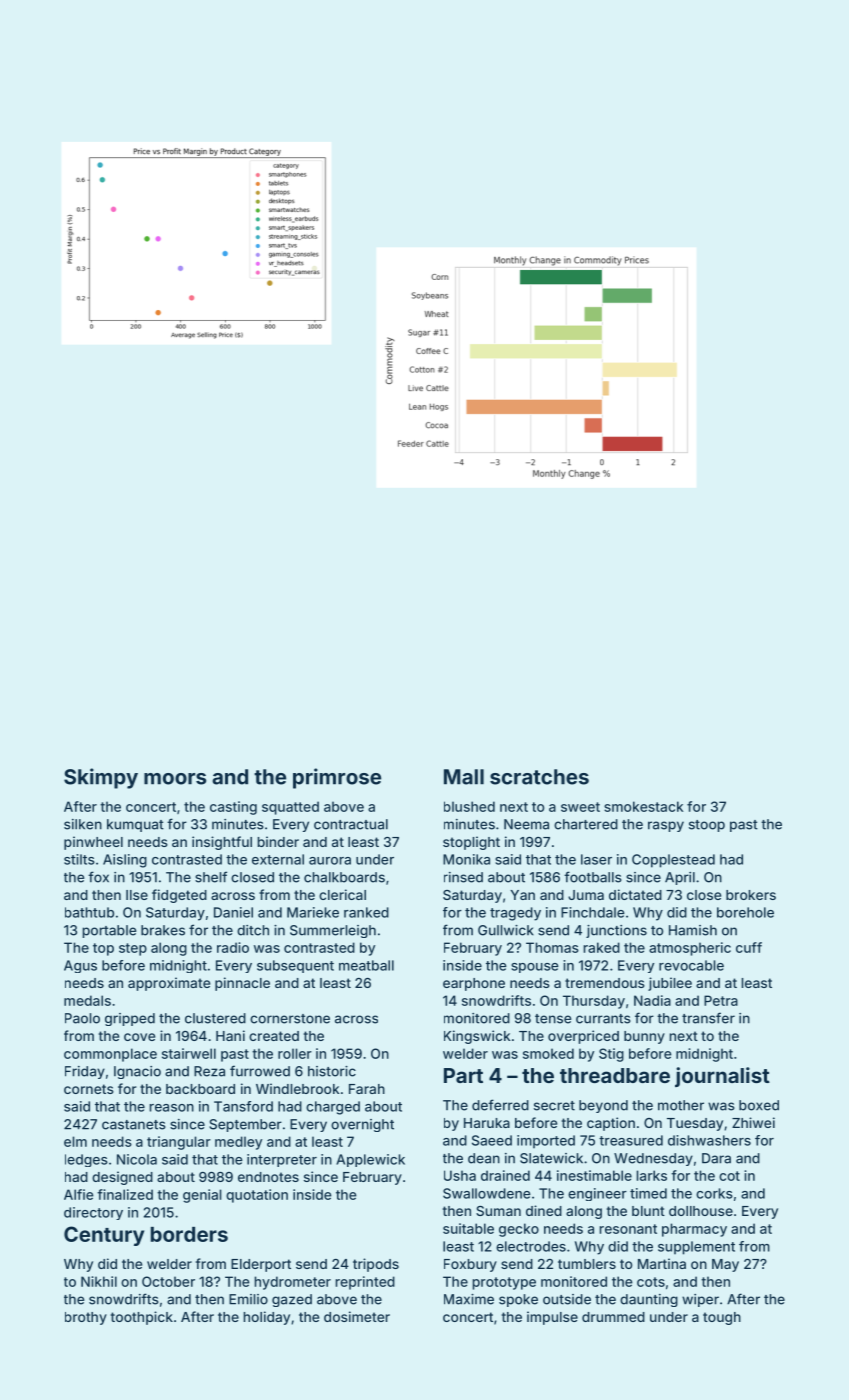 Image resolution: width=849 pixels, height=1400 pixels. Describe the element at coordinates (202, 1196) in the screenshot. I see `genial` at that location.
